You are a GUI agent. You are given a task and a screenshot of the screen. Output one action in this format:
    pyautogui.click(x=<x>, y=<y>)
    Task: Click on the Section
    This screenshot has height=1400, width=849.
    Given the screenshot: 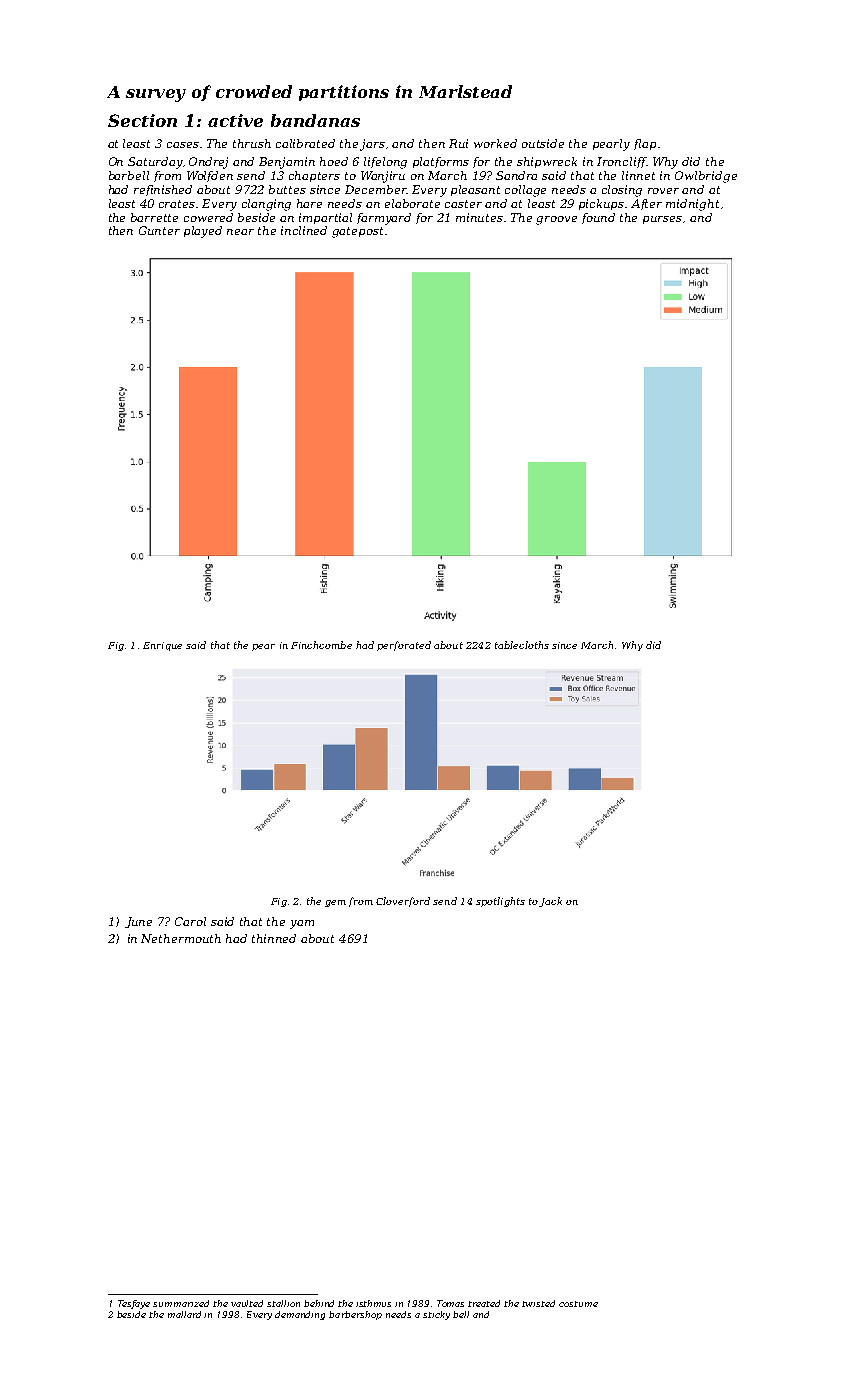 What is the action you would take?
    pyautogui.click(x=142, y=120)
